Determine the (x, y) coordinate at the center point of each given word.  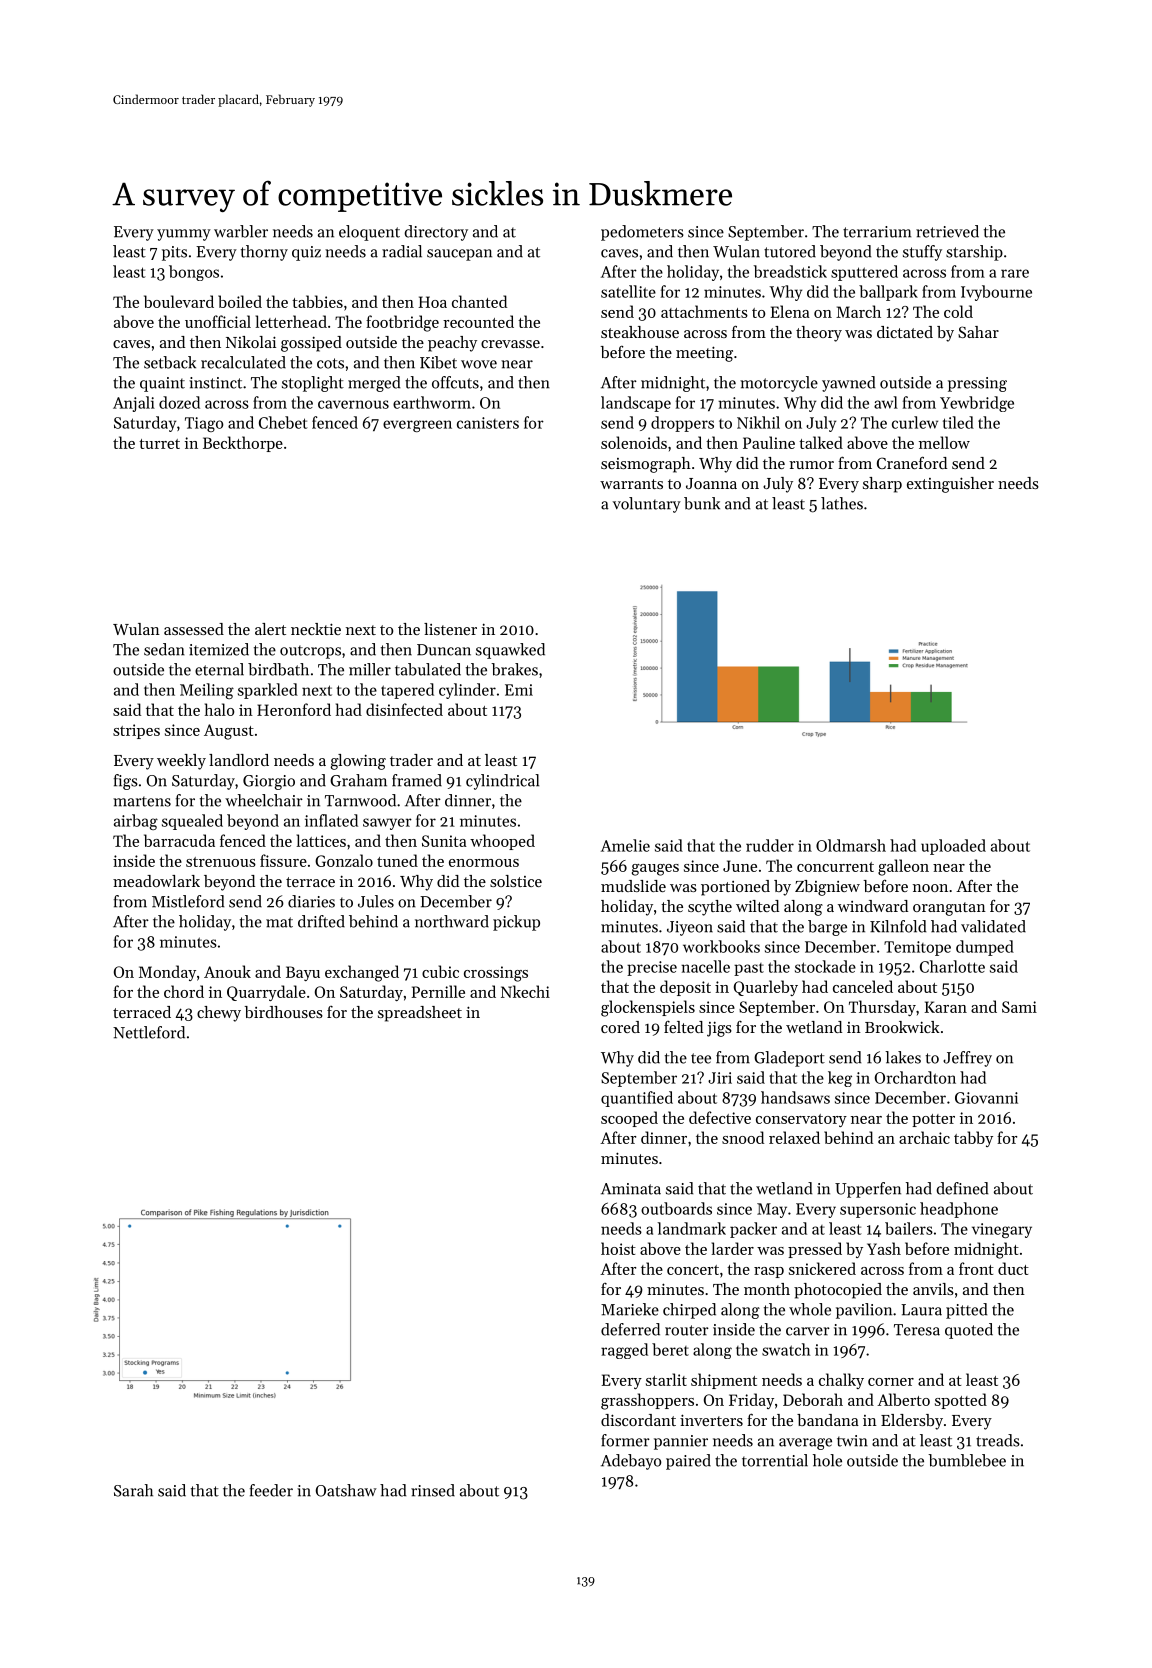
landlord (239, 760)
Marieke (630, 1309)
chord (184, 991)
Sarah (133, 1490)
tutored (790, 251)
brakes (514, 669)
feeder (271, 1490)
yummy (184, 235)
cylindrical (502, 782)
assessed (194, 629)
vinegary (1002, 1230)
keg (840, 1079)
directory (436, 233)
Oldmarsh (851, 845)
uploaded (953, 847)
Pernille (438, 991)
